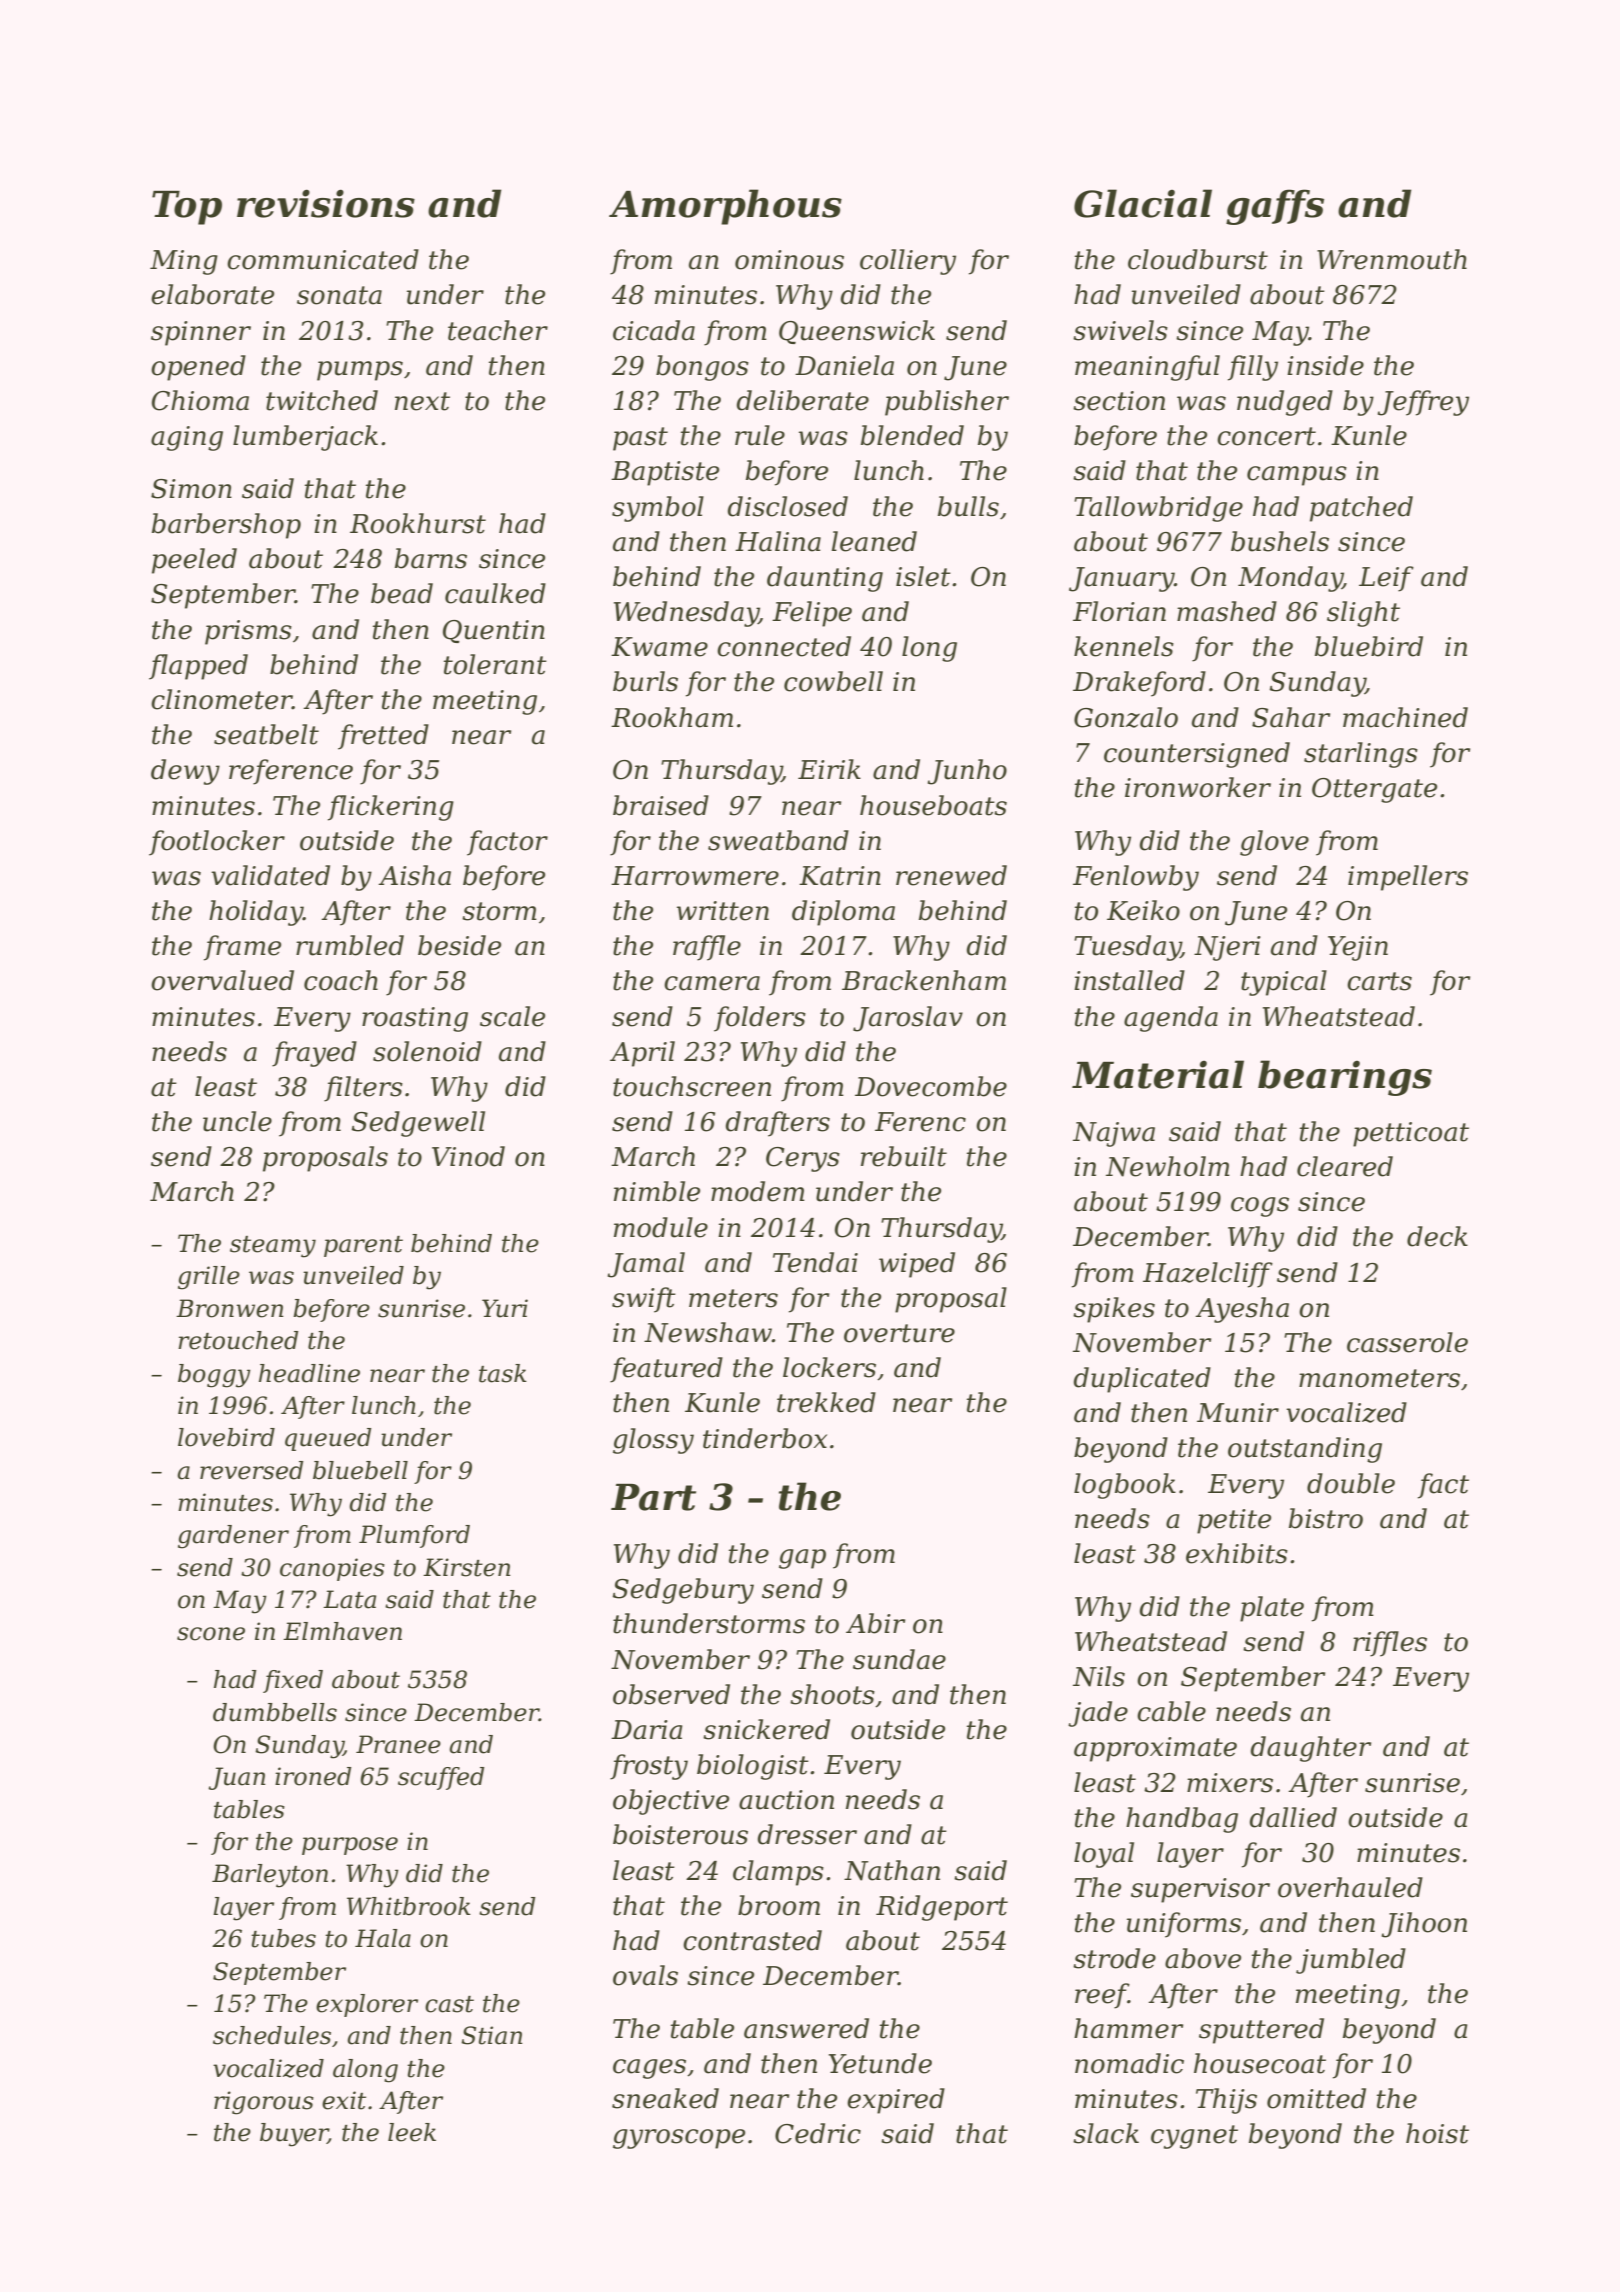 The height and width of the document is (2292, 1620). Describe the element at coordinates (857, 332) in the document. I see `Queenswick` at that location.
